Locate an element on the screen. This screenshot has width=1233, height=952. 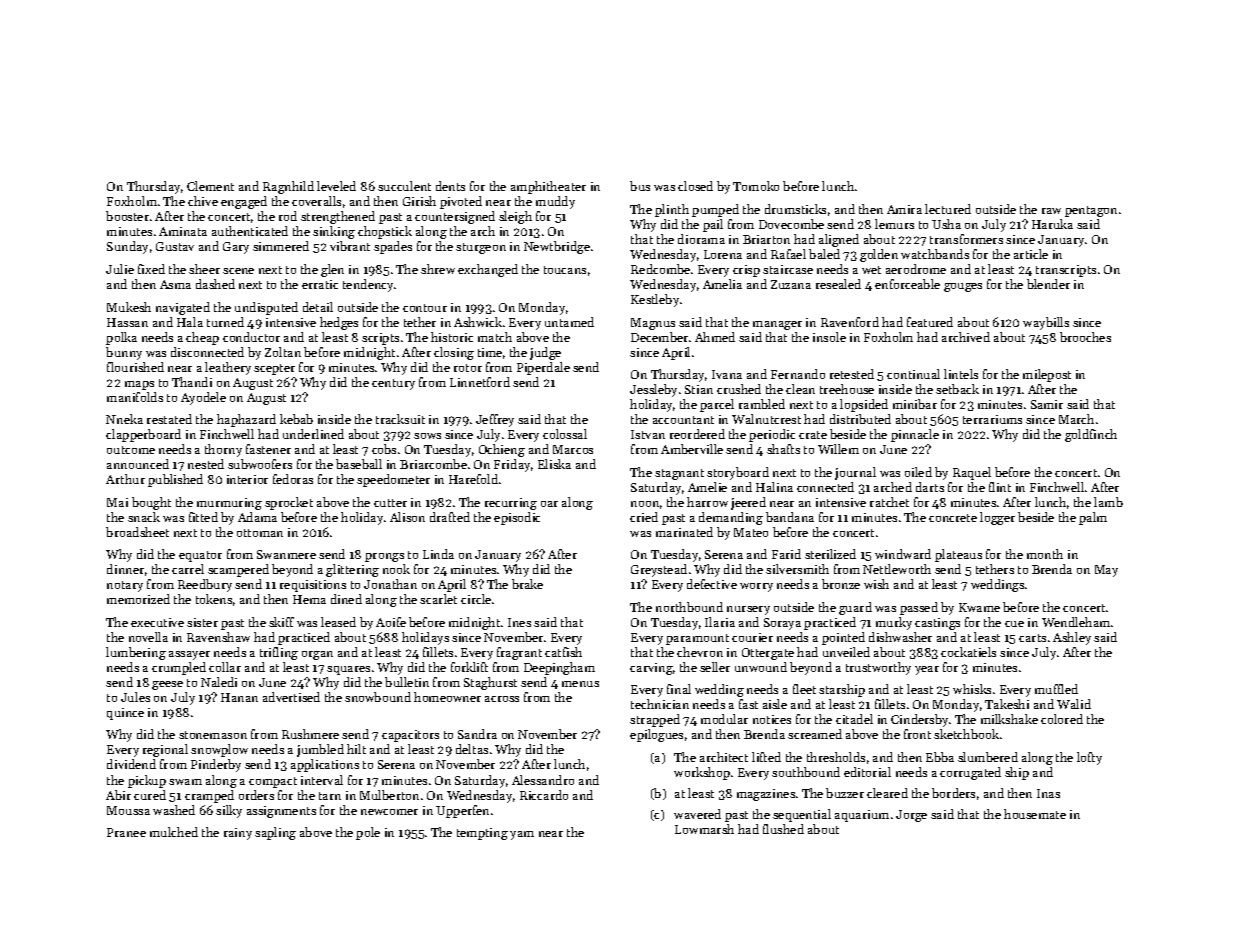
episodic is located at coordinates (517, 518).
